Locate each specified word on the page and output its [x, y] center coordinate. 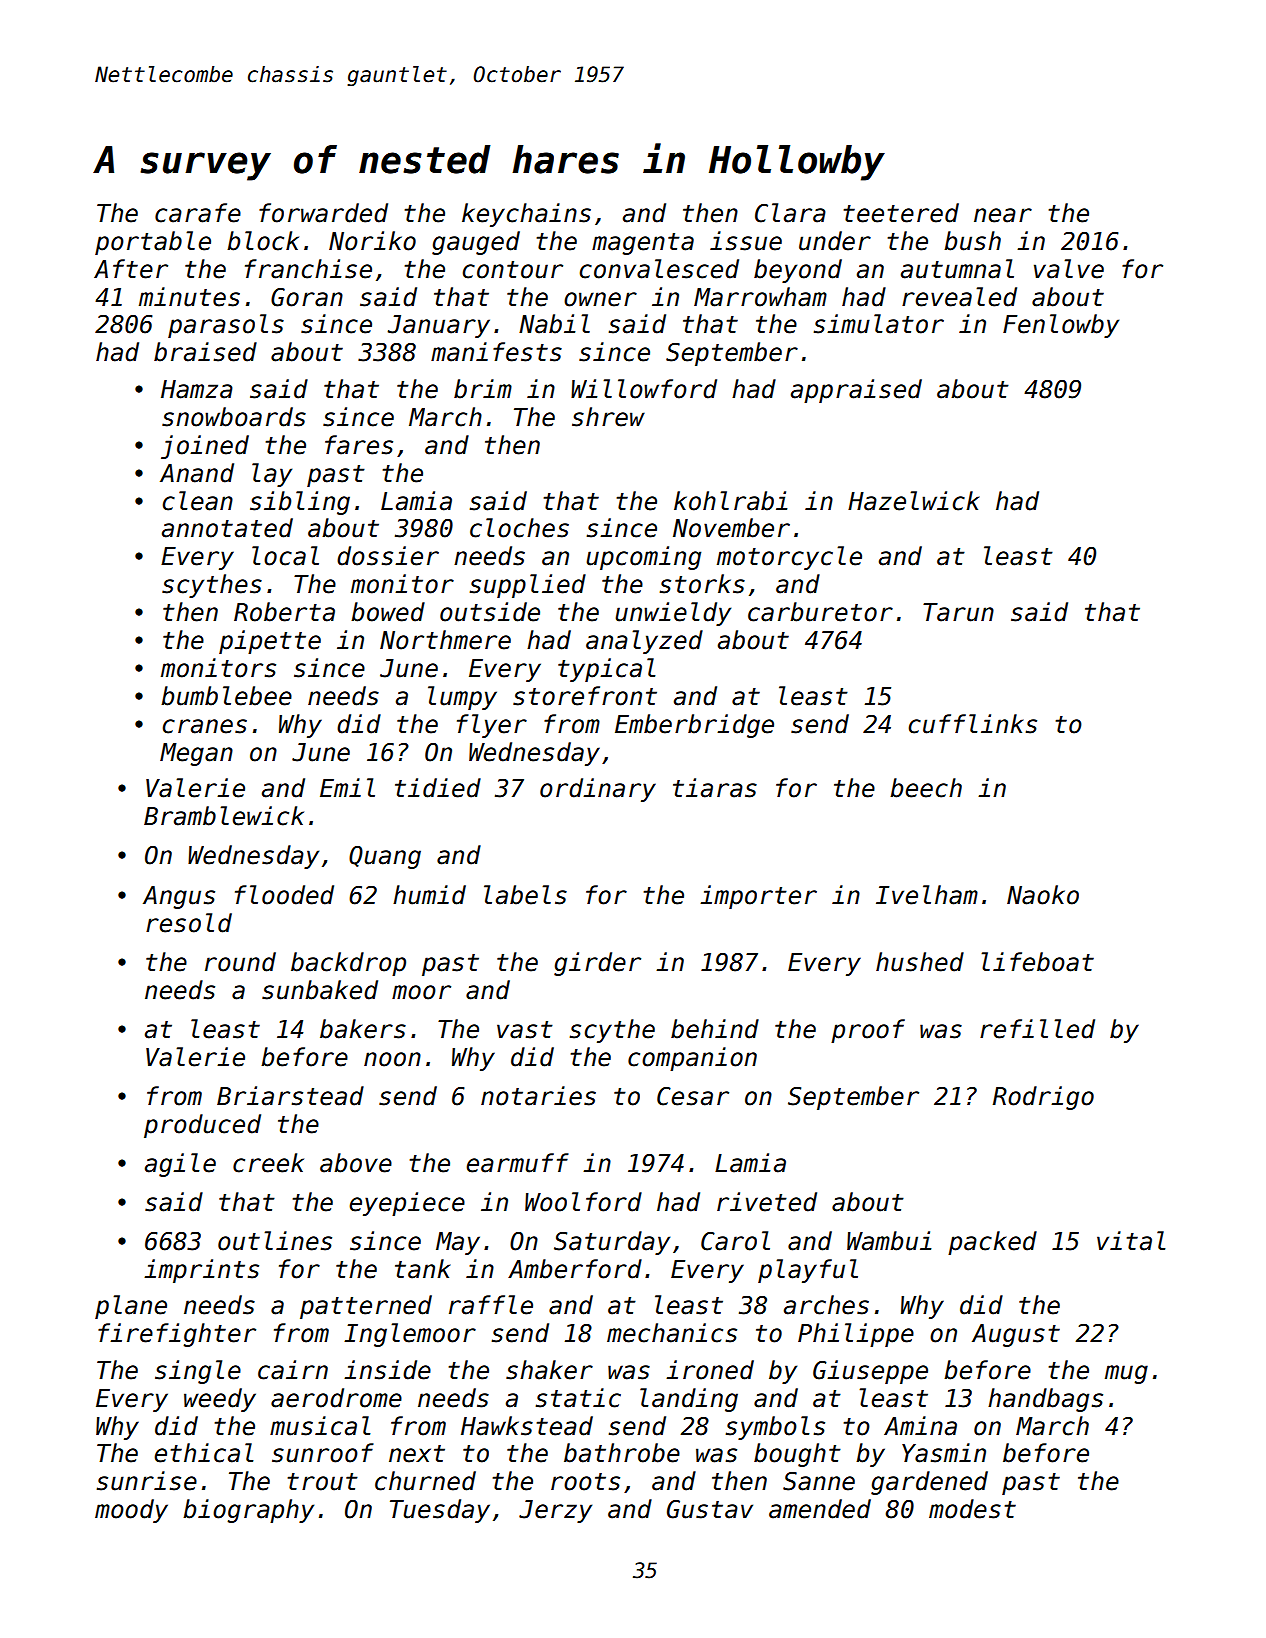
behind [715, 1029]
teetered [901, 213]
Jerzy [555, 1511]
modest [972, 1509]
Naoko [1043, 895]
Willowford [644, 389]
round [240, 962]
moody [131, 1511]
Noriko [372, 241]
